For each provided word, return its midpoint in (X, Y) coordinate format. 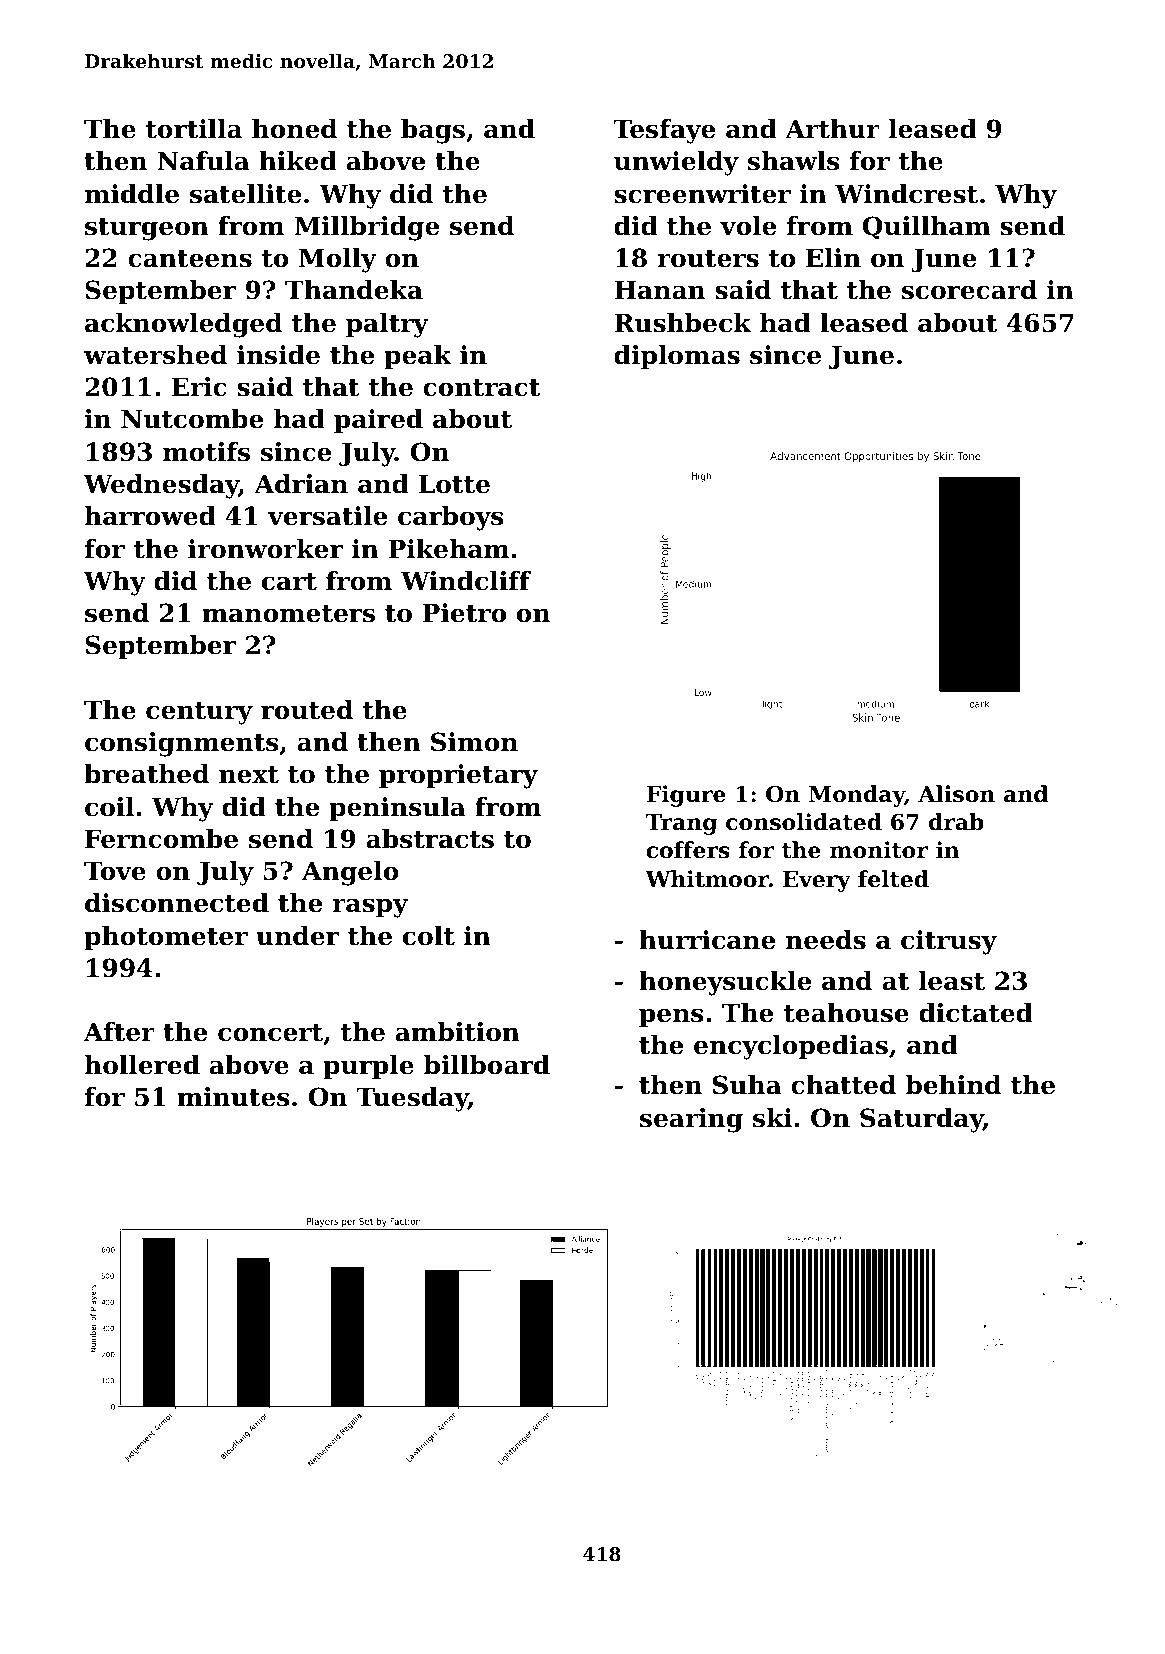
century (199, 713)
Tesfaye (664, 131)
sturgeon (147, 229)
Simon (474, 742)
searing (691, 1120)
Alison (956, 794)
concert (270, 1033)
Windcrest (906, 194)
